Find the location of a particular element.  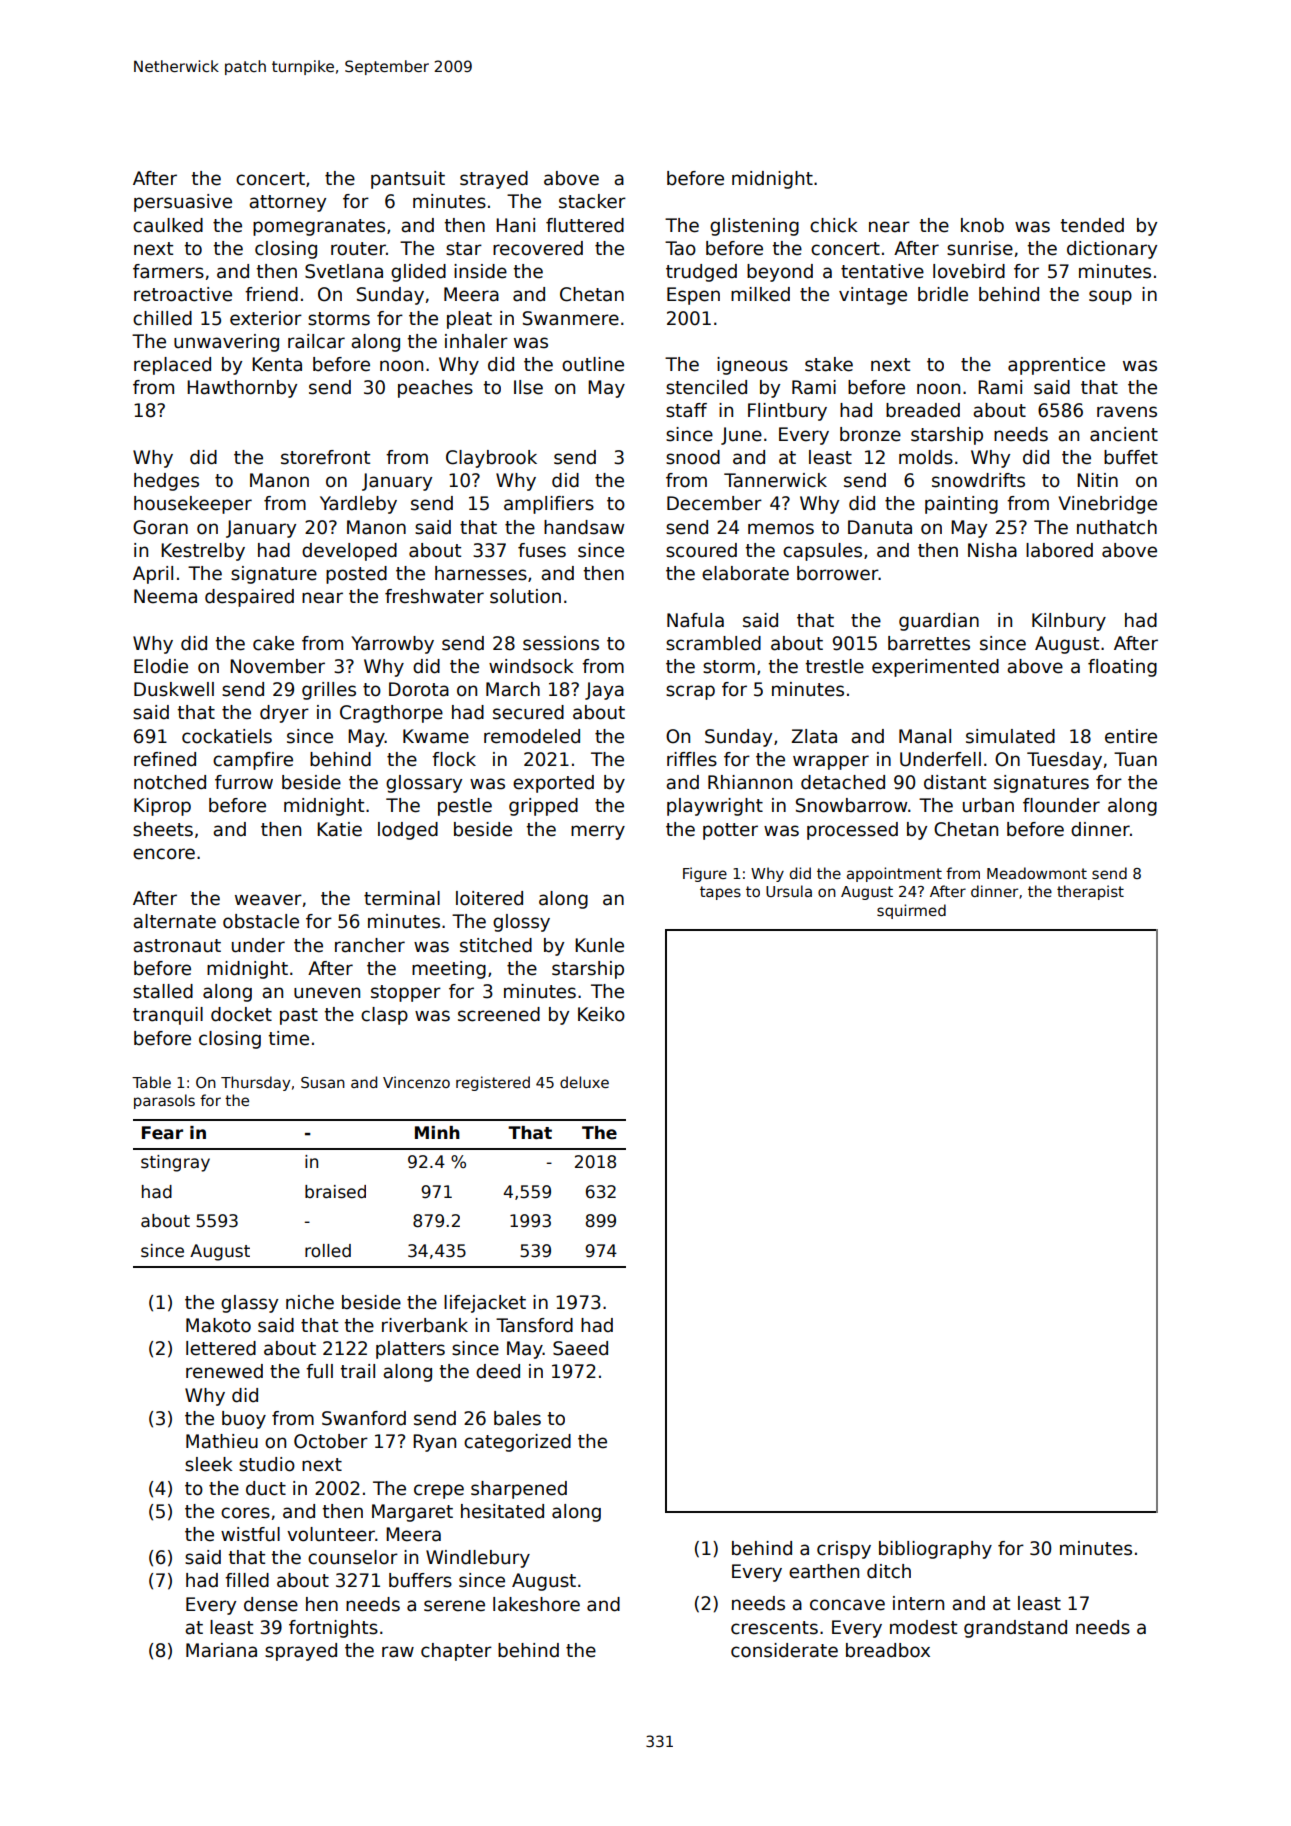

considerate is located at coordinates (784, 1650).
